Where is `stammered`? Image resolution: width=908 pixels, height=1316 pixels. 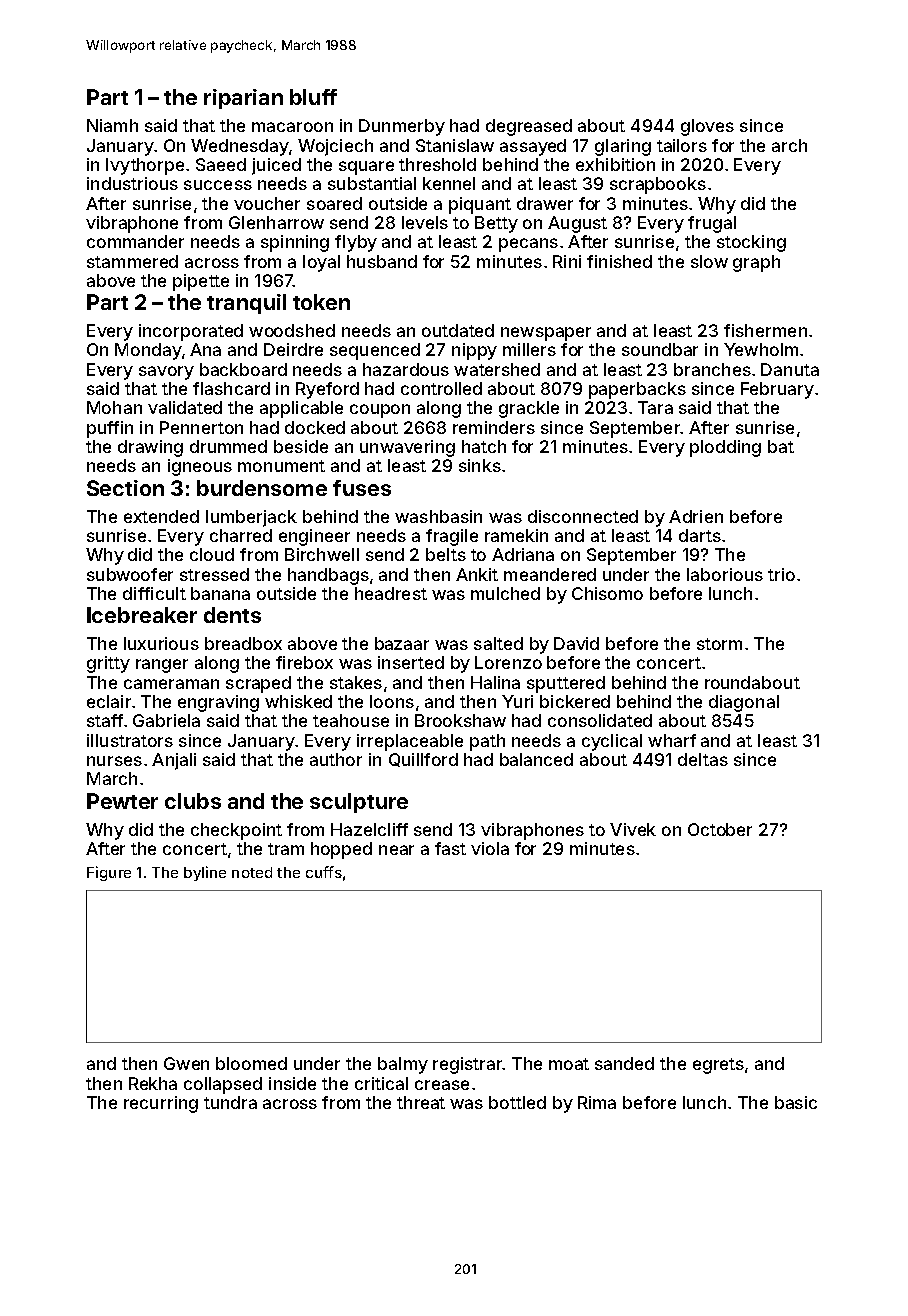 stammered is located at coordinates (132, 261).
